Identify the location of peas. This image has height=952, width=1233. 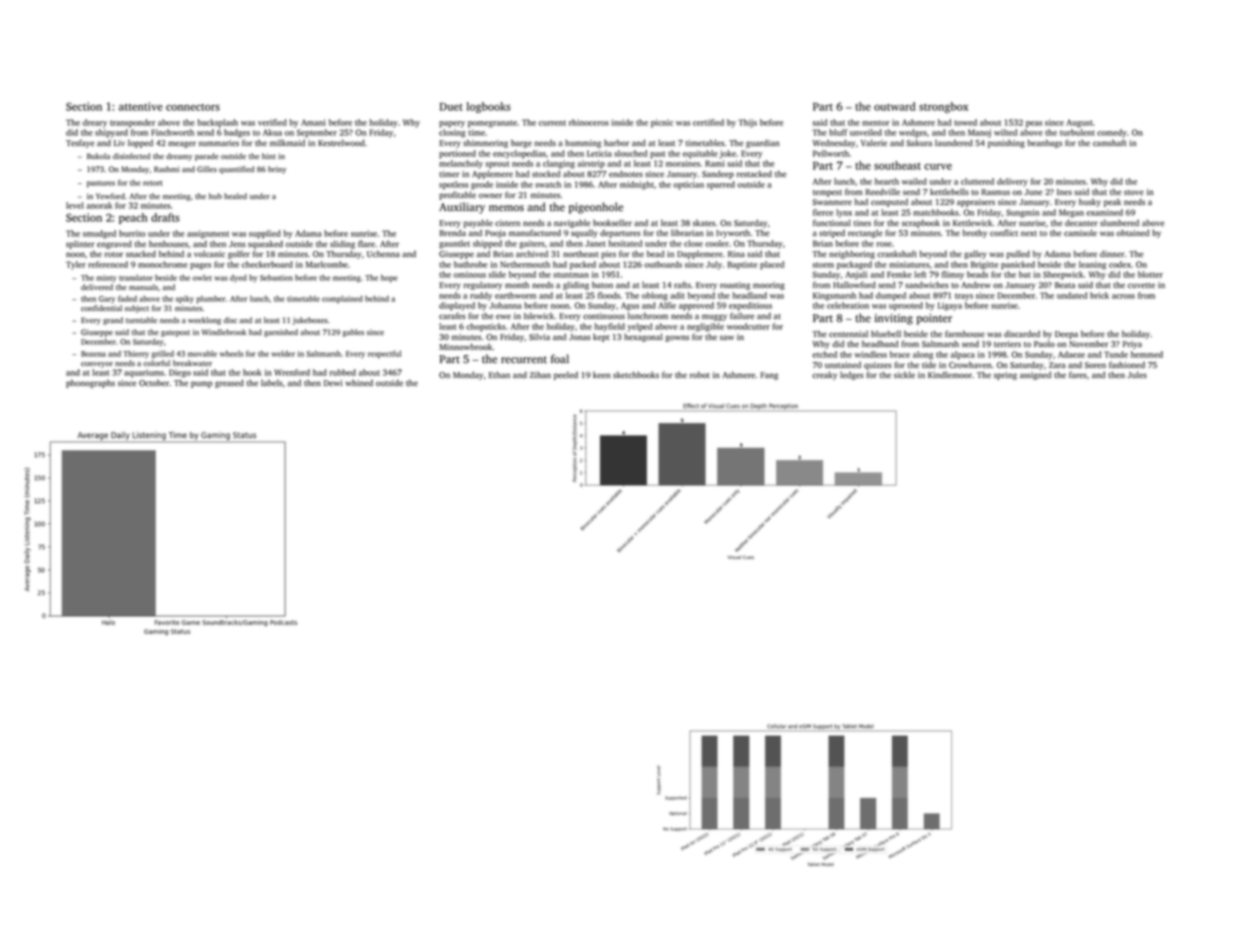
(1034, 124).
